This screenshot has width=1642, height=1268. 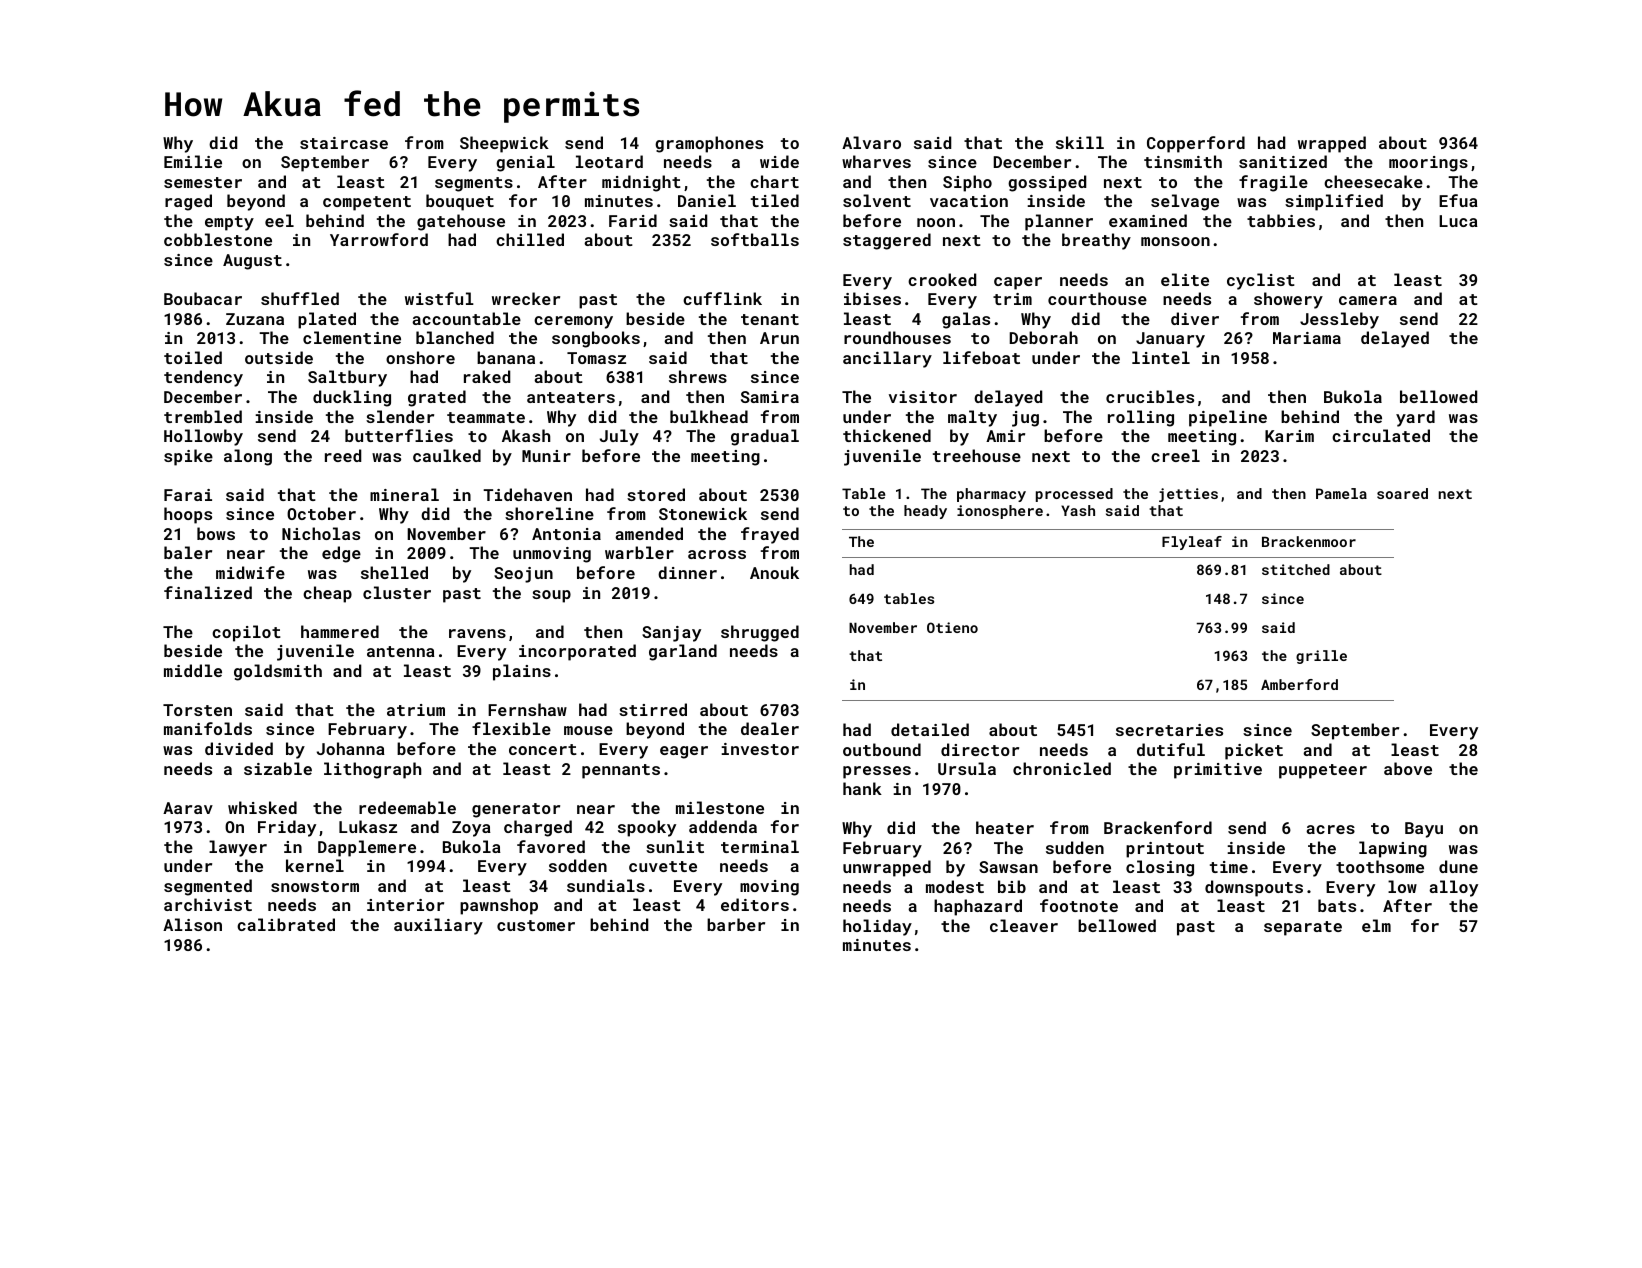 I want to click on barber, so click(x=736, y=924).
